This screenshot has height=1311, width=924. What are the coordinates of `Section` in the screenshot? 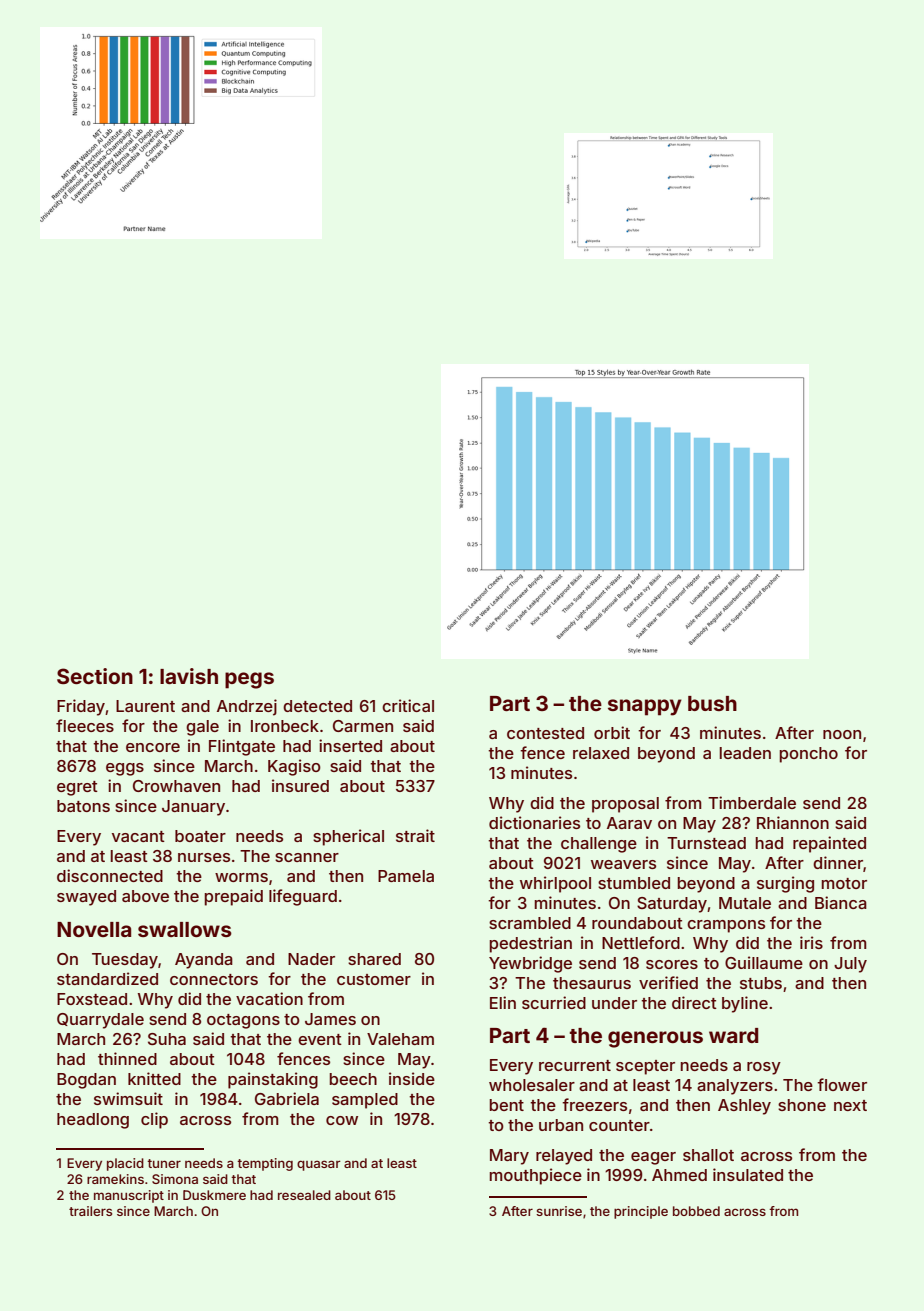 It's located at (95, 676).
